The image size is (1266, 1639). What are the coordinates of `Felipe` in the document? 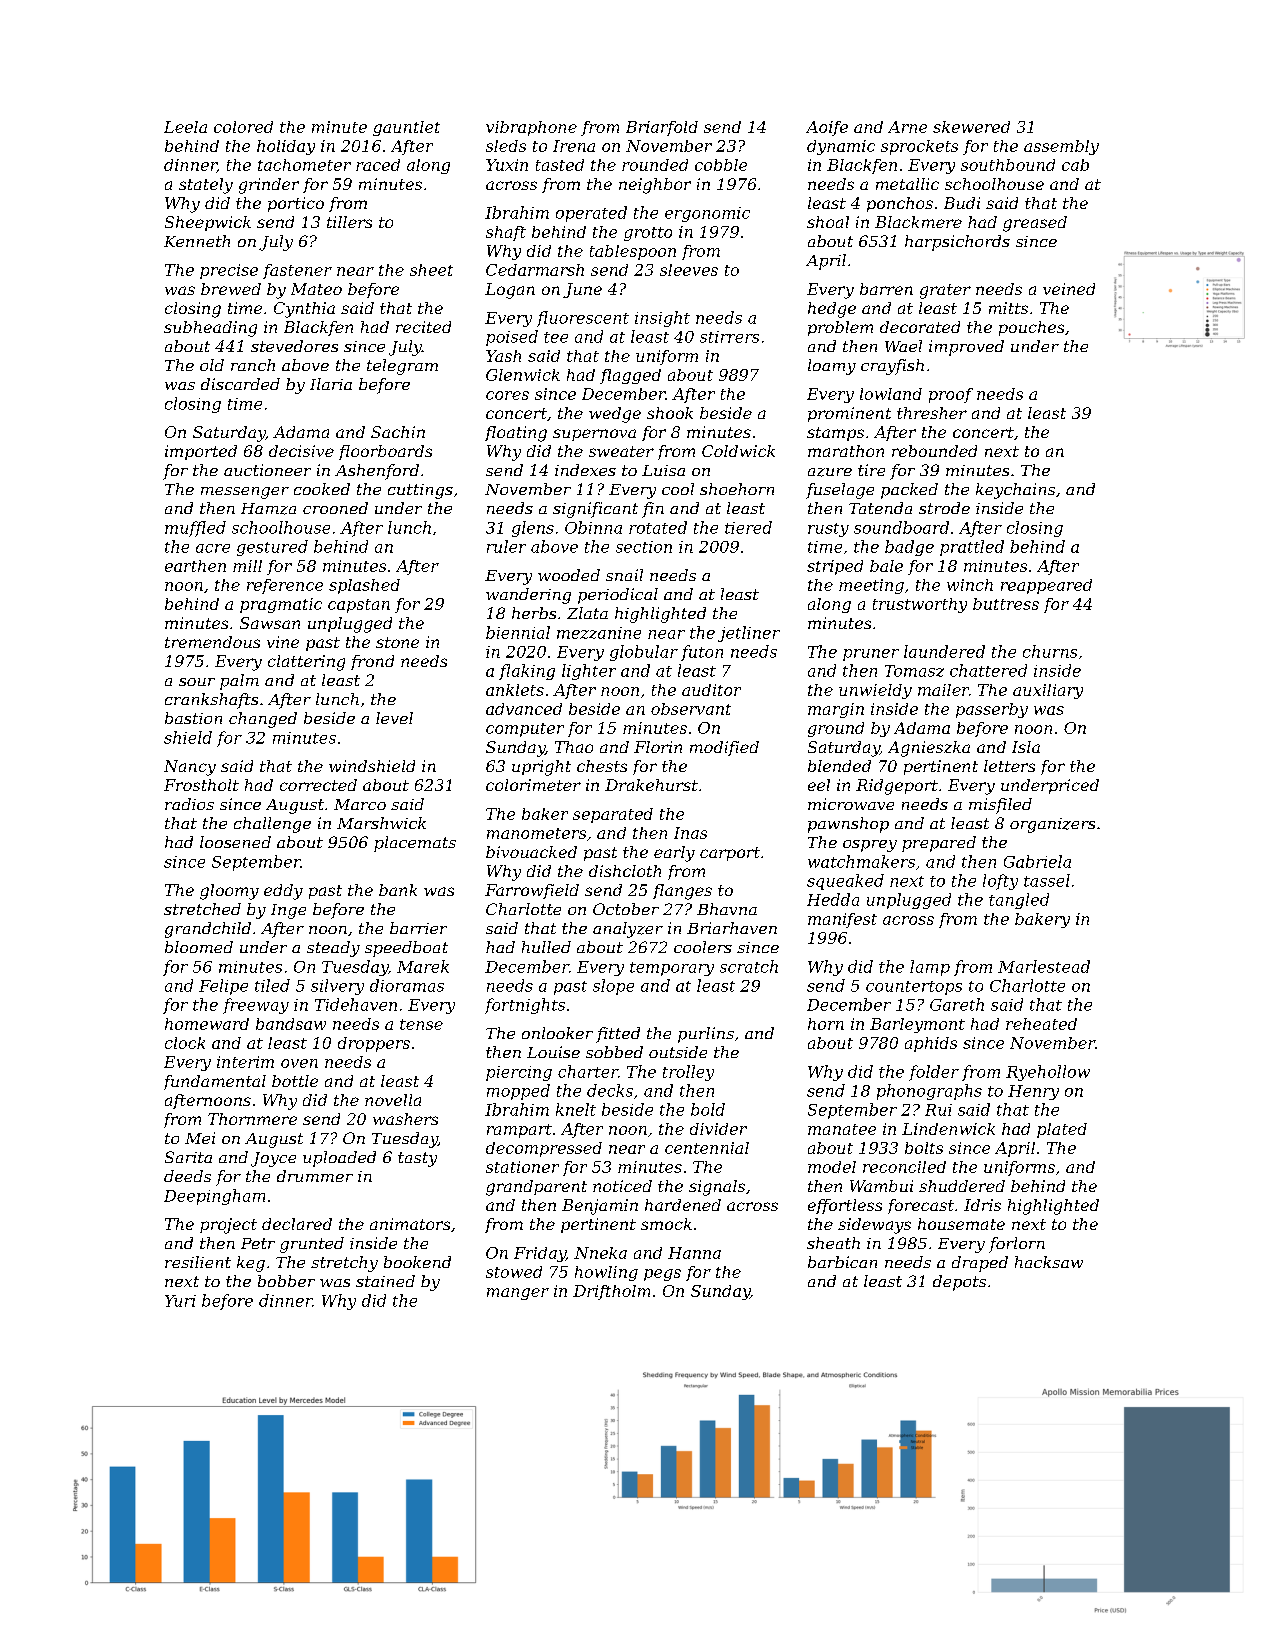 It's located at (223, 987).
